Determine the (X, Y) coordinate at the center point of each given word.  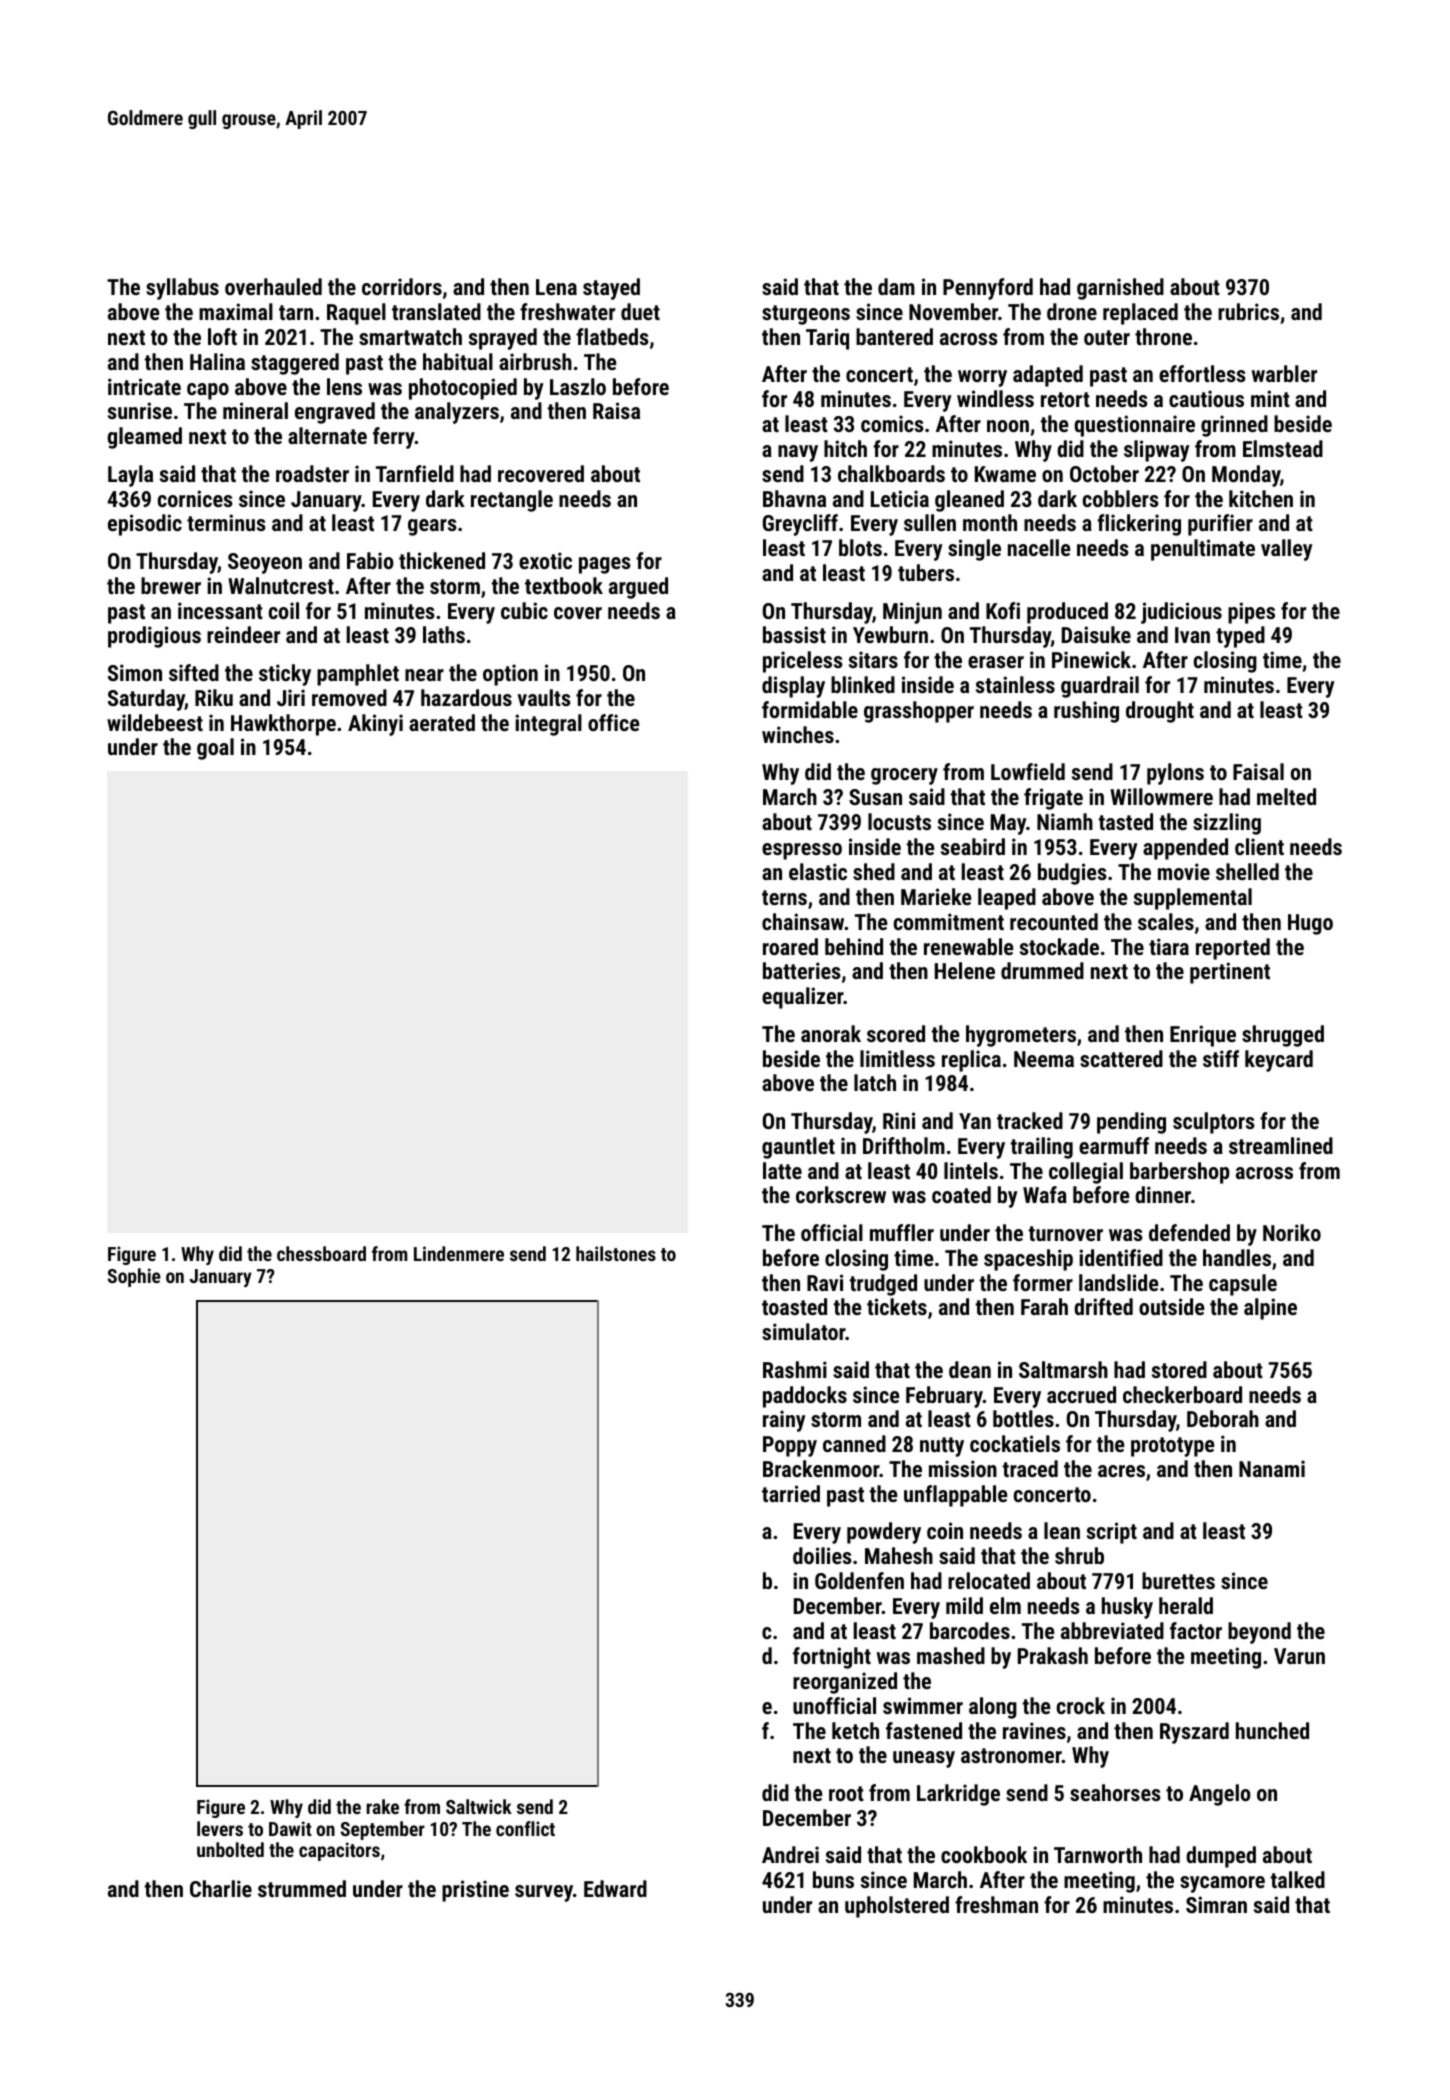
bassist (794, 634)
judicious (1181, 613)
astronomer (1011, 1755)
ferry (394, 438)
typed (1240, 637)
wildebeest (155, 722)
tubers (926, 572)
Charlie (221, 1888)
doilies (822, 1555)
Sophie (134, 1277)
